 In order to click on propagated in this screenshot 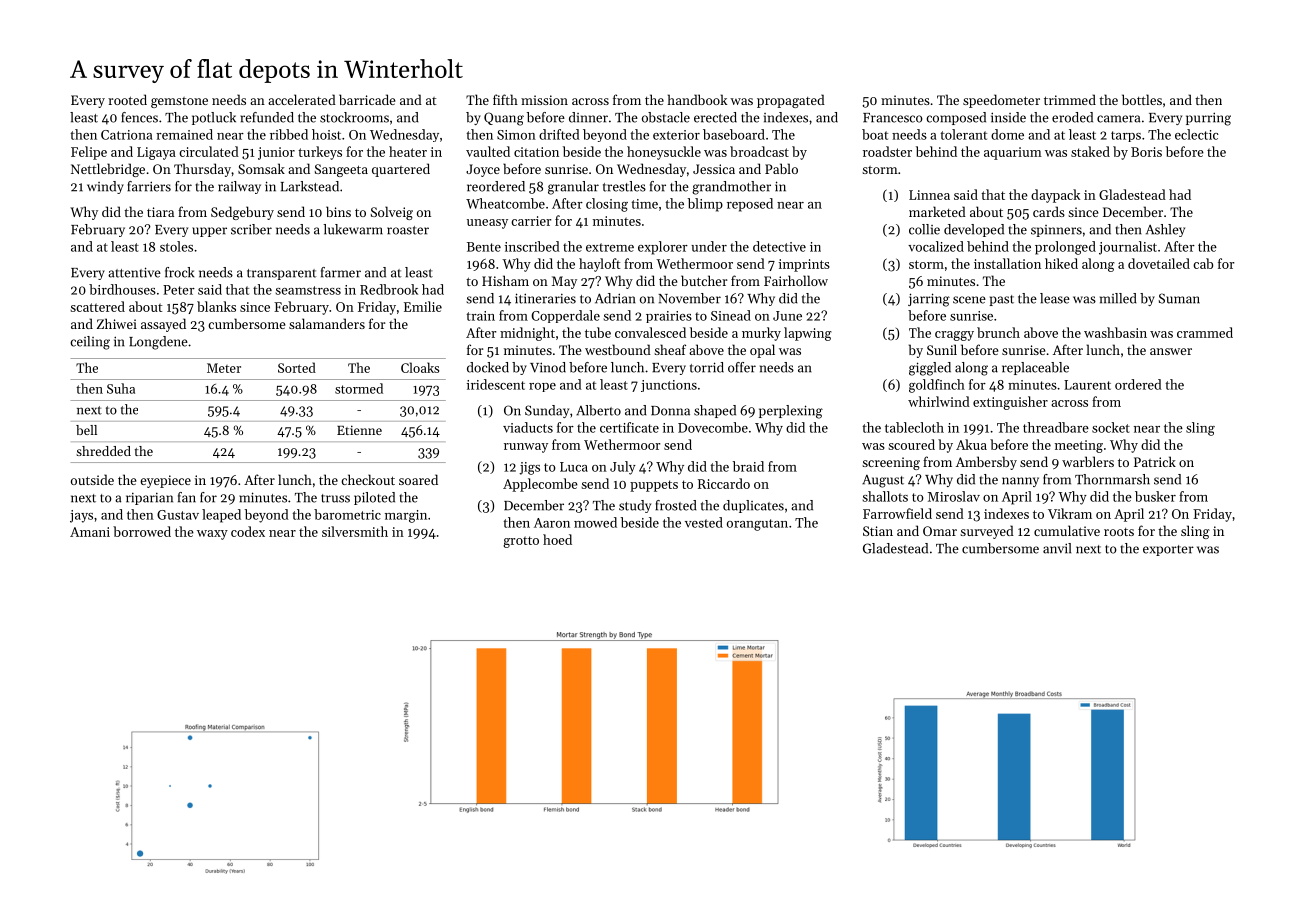, I will do `click(791, 101)`.
